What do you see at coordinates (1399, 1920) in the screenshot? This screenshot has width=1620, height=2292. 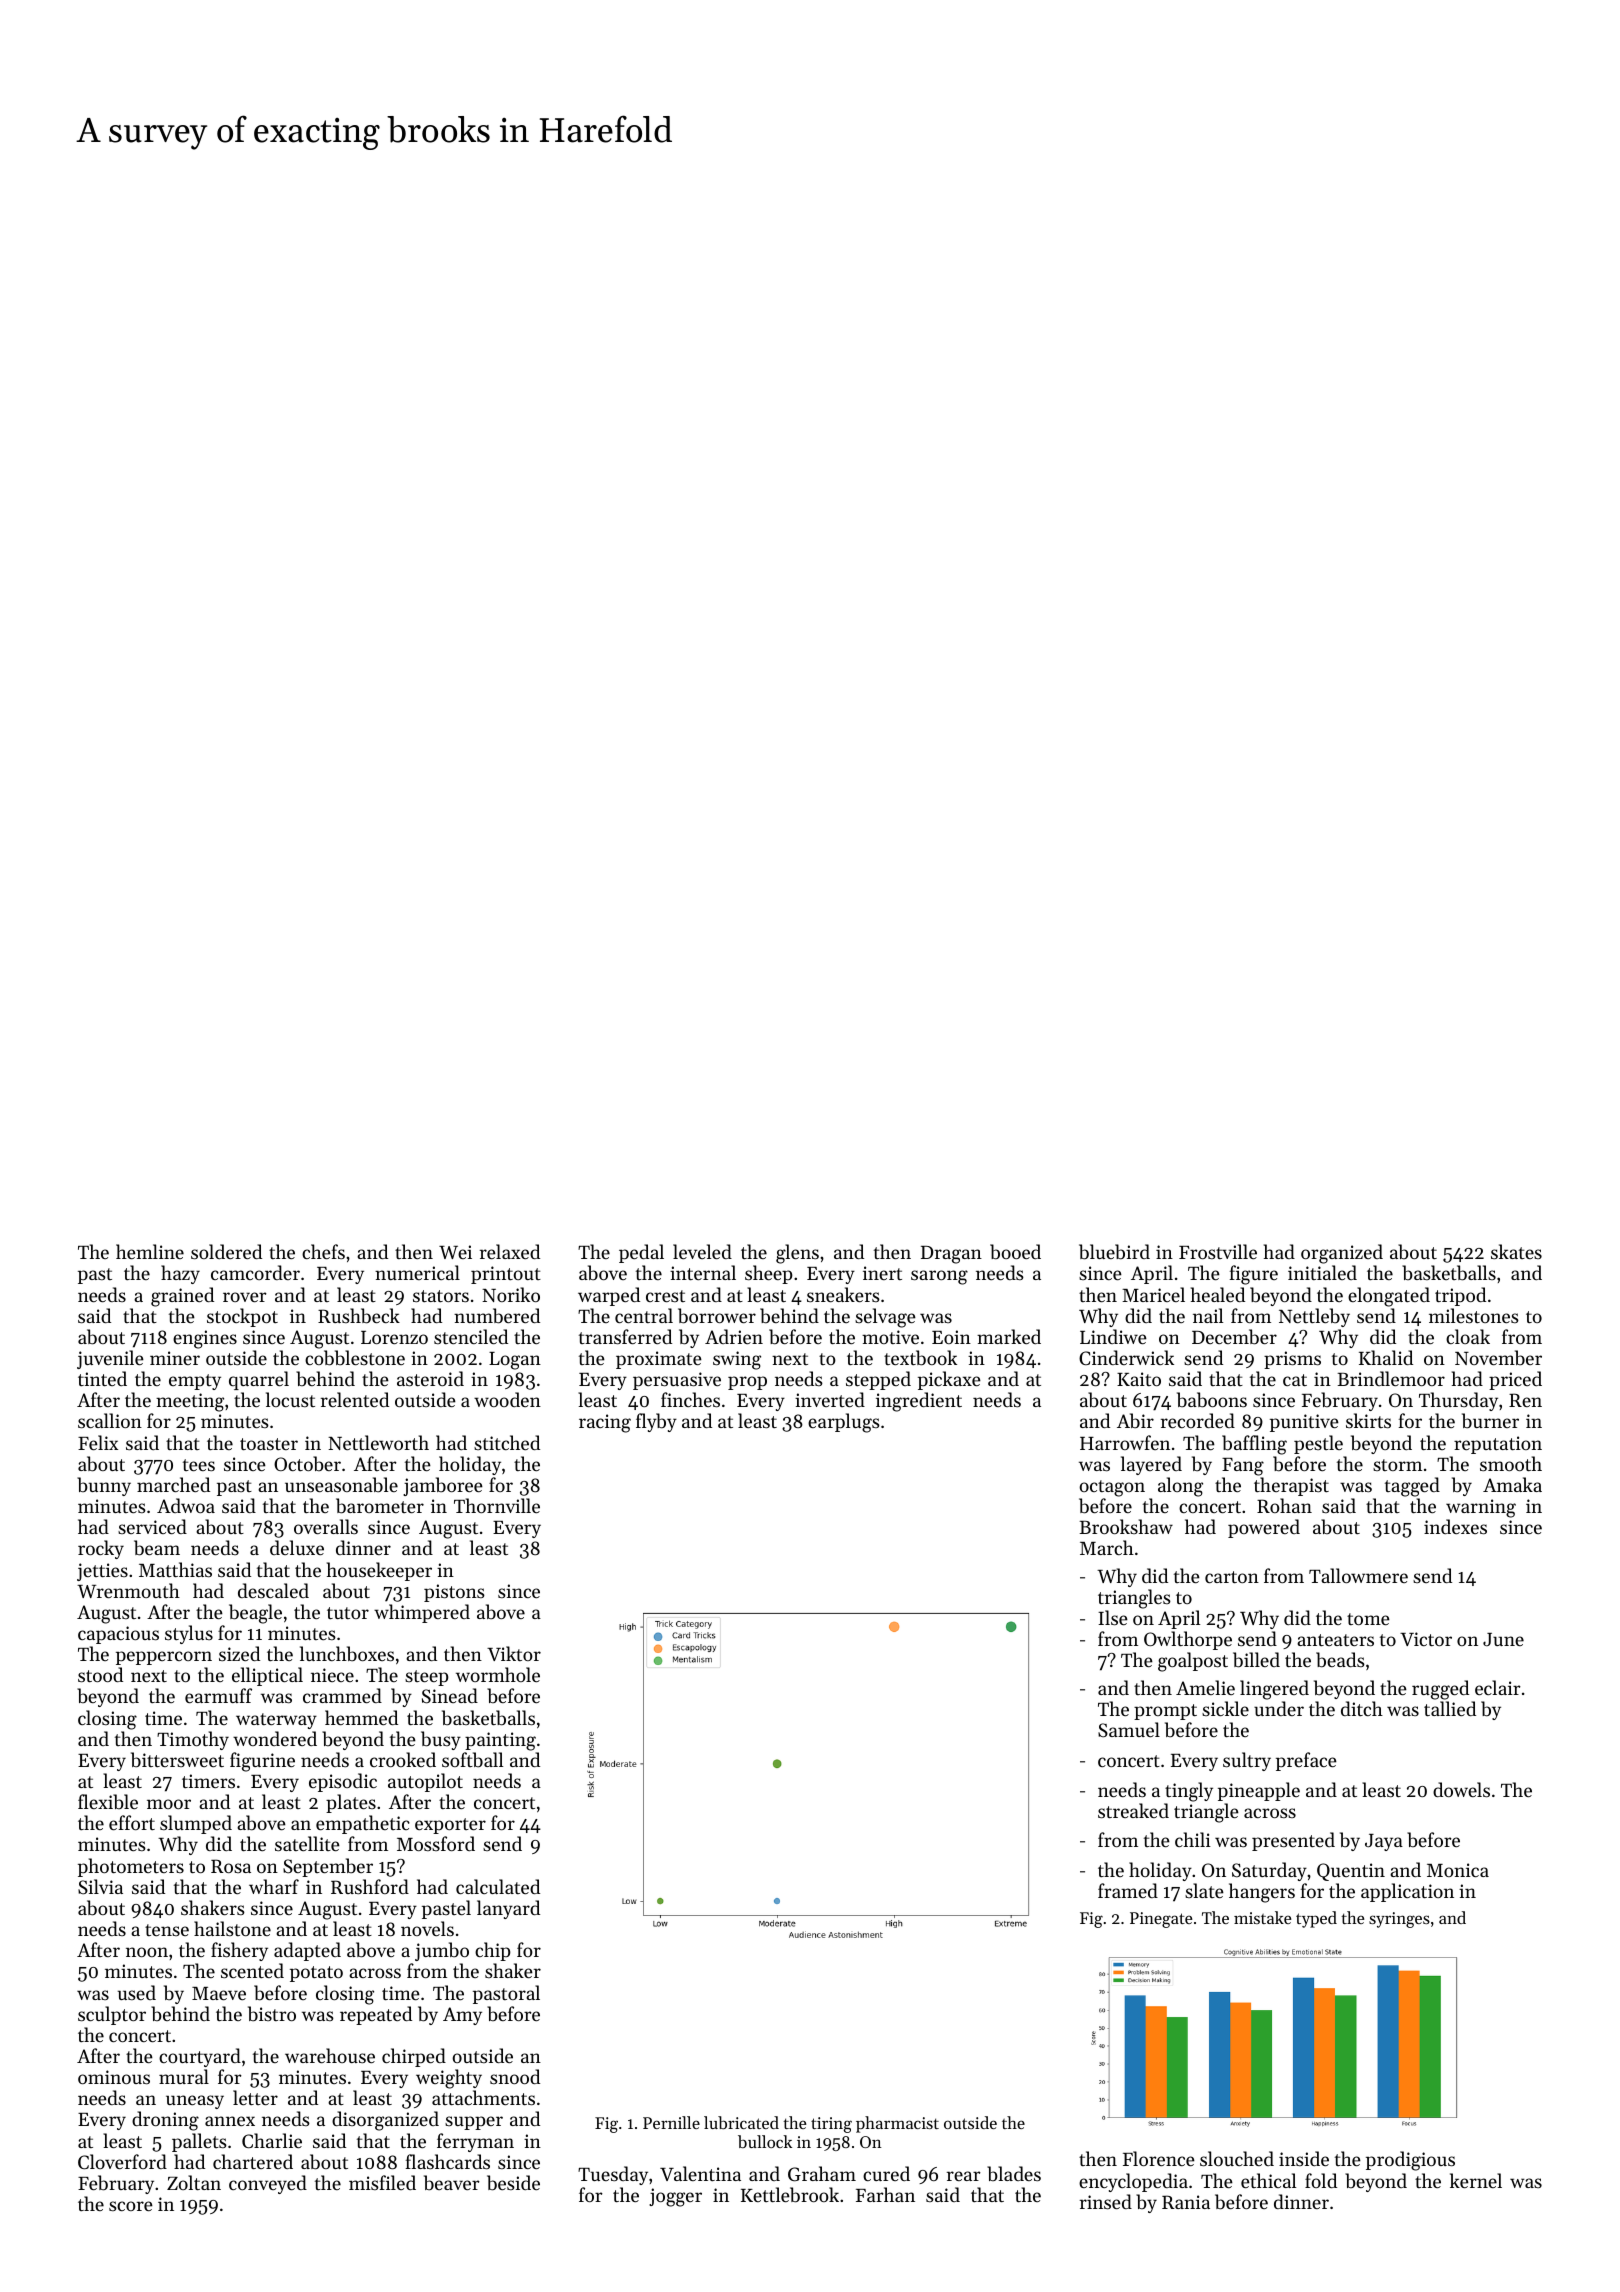 I see `syringes` at bounding box center [1399, 1920].
